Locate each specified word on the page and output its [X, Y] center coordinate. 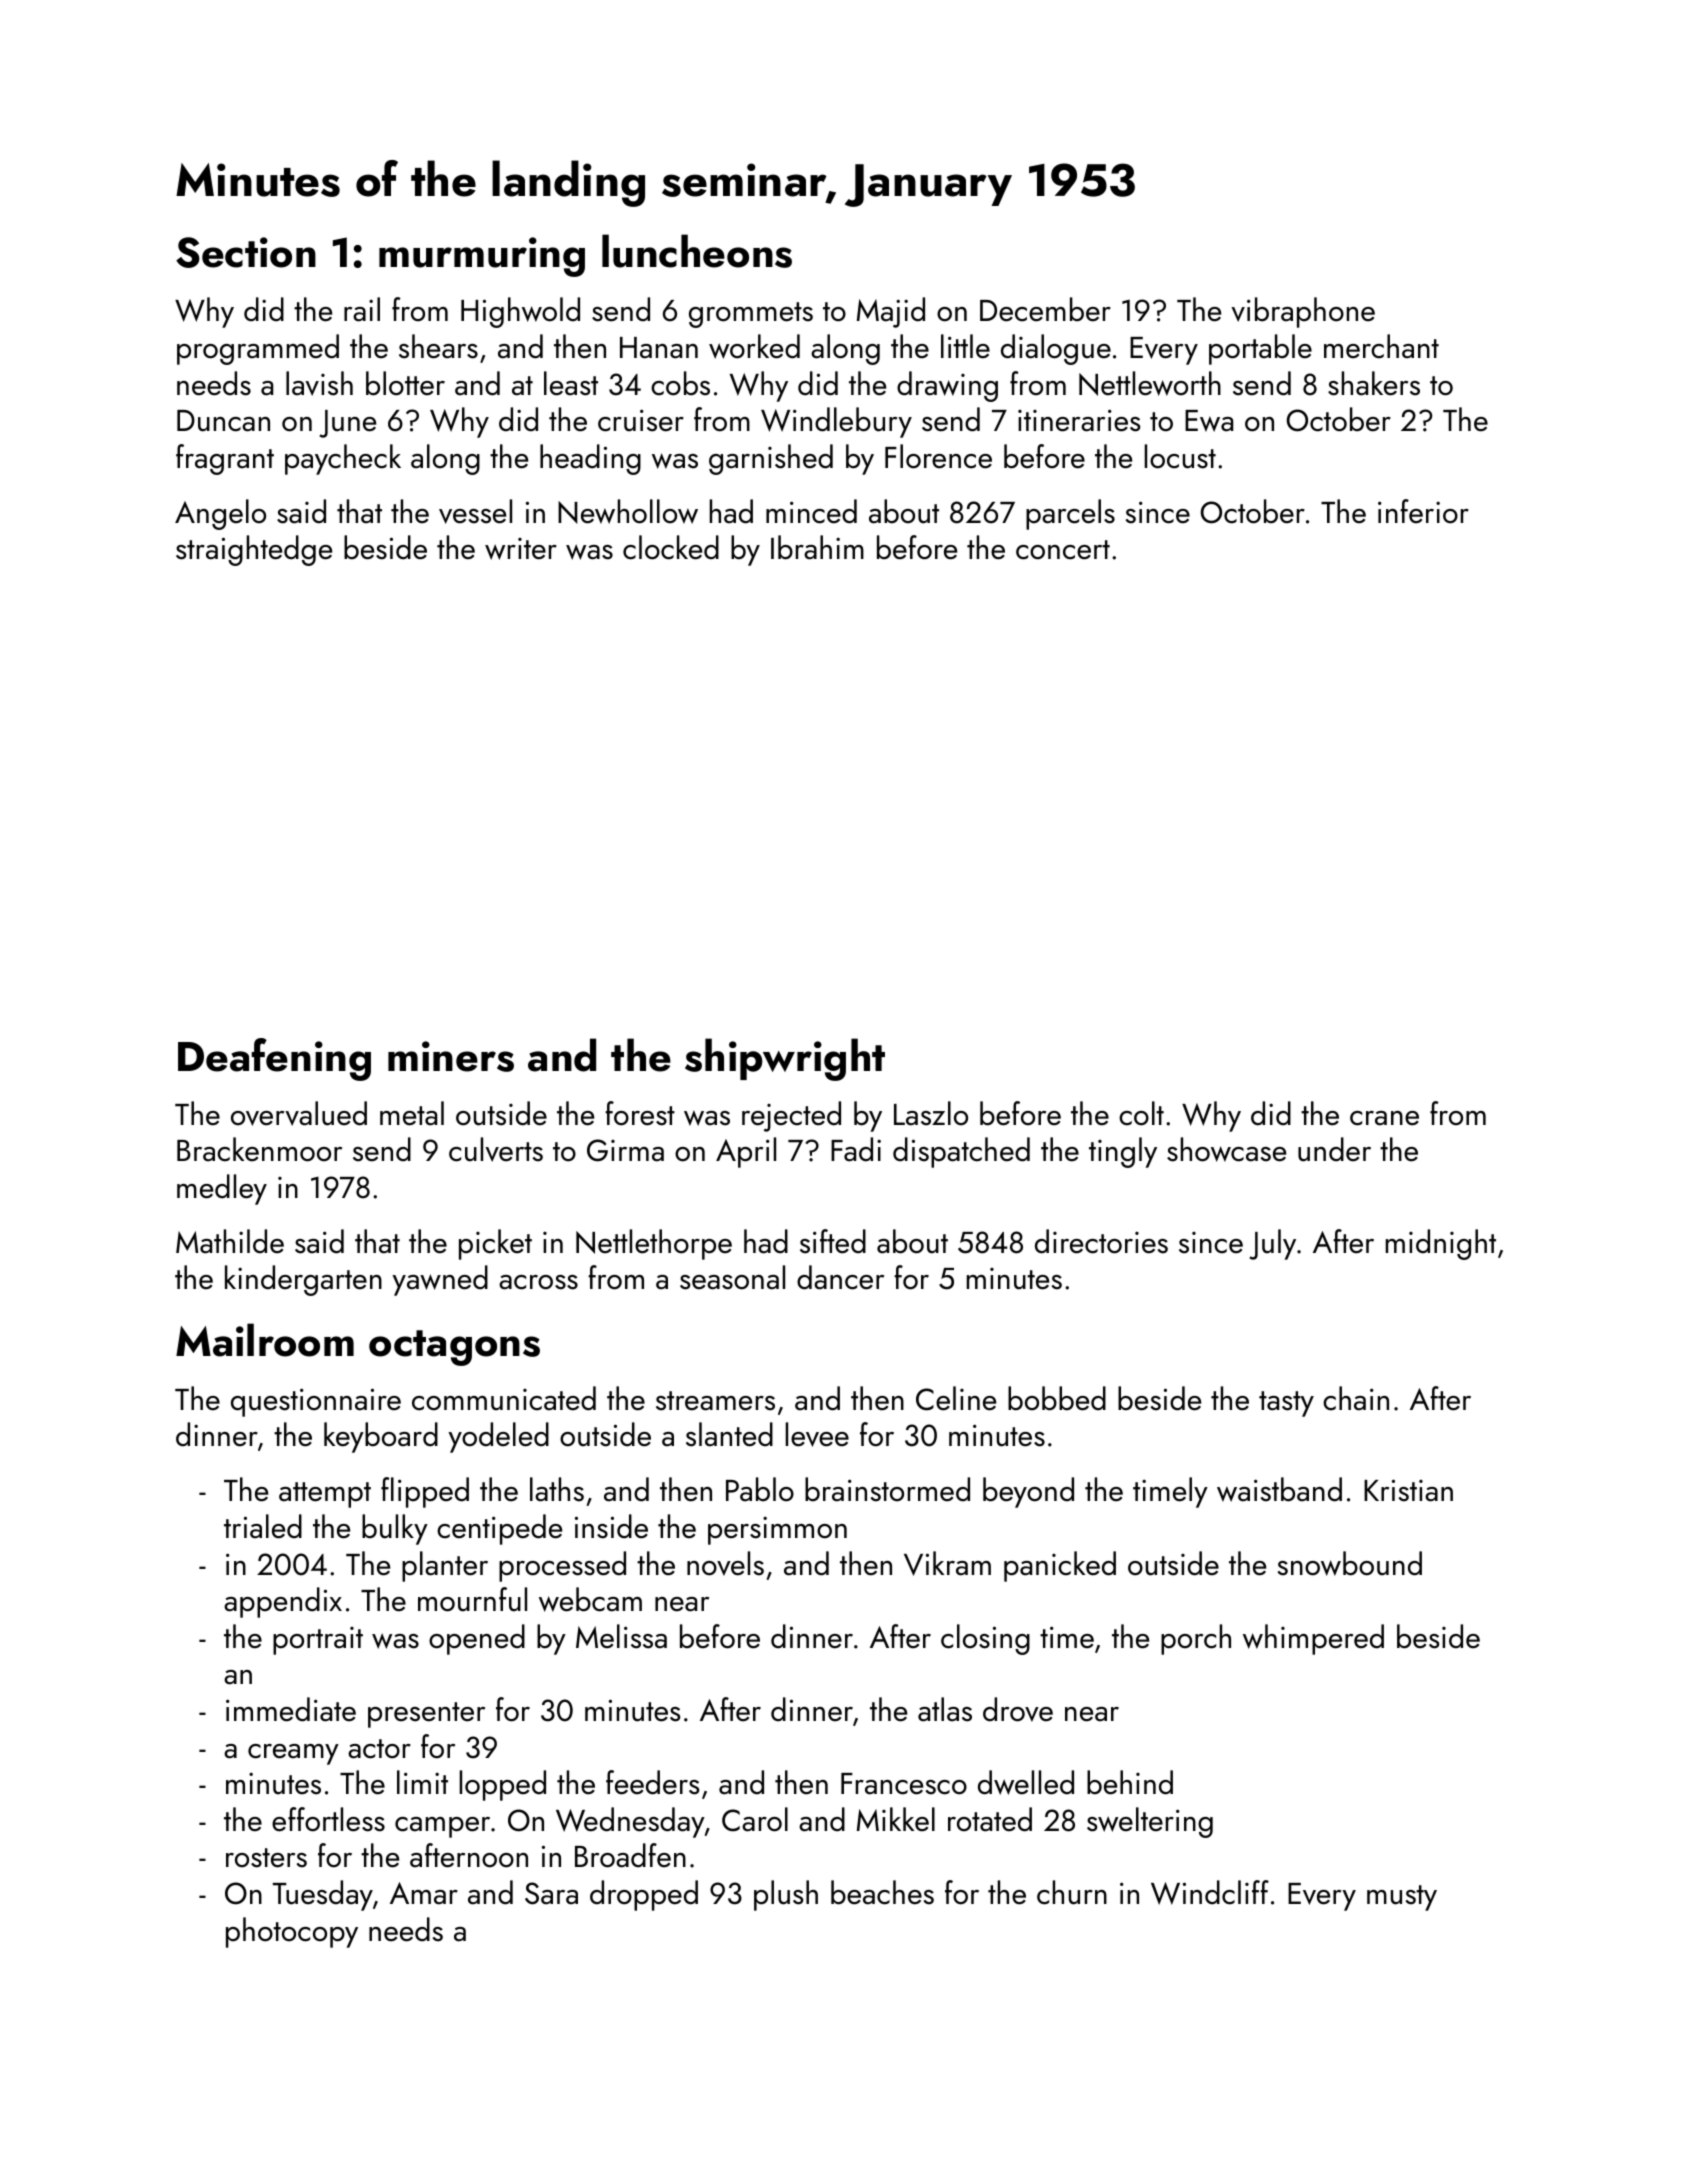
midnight [1441, 1244]
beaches [882, 1892]
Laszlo [931, 1113]
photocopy [292, 1932]
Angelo [220, 514]
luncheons [697, 251]
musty [1402, 1898]
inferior [1423, 511]
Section [246, 252]
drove [1018, 1709]
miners [451, 1056]
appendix [283, 1602]
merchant [1381, 346]
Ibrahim [817, 547]
